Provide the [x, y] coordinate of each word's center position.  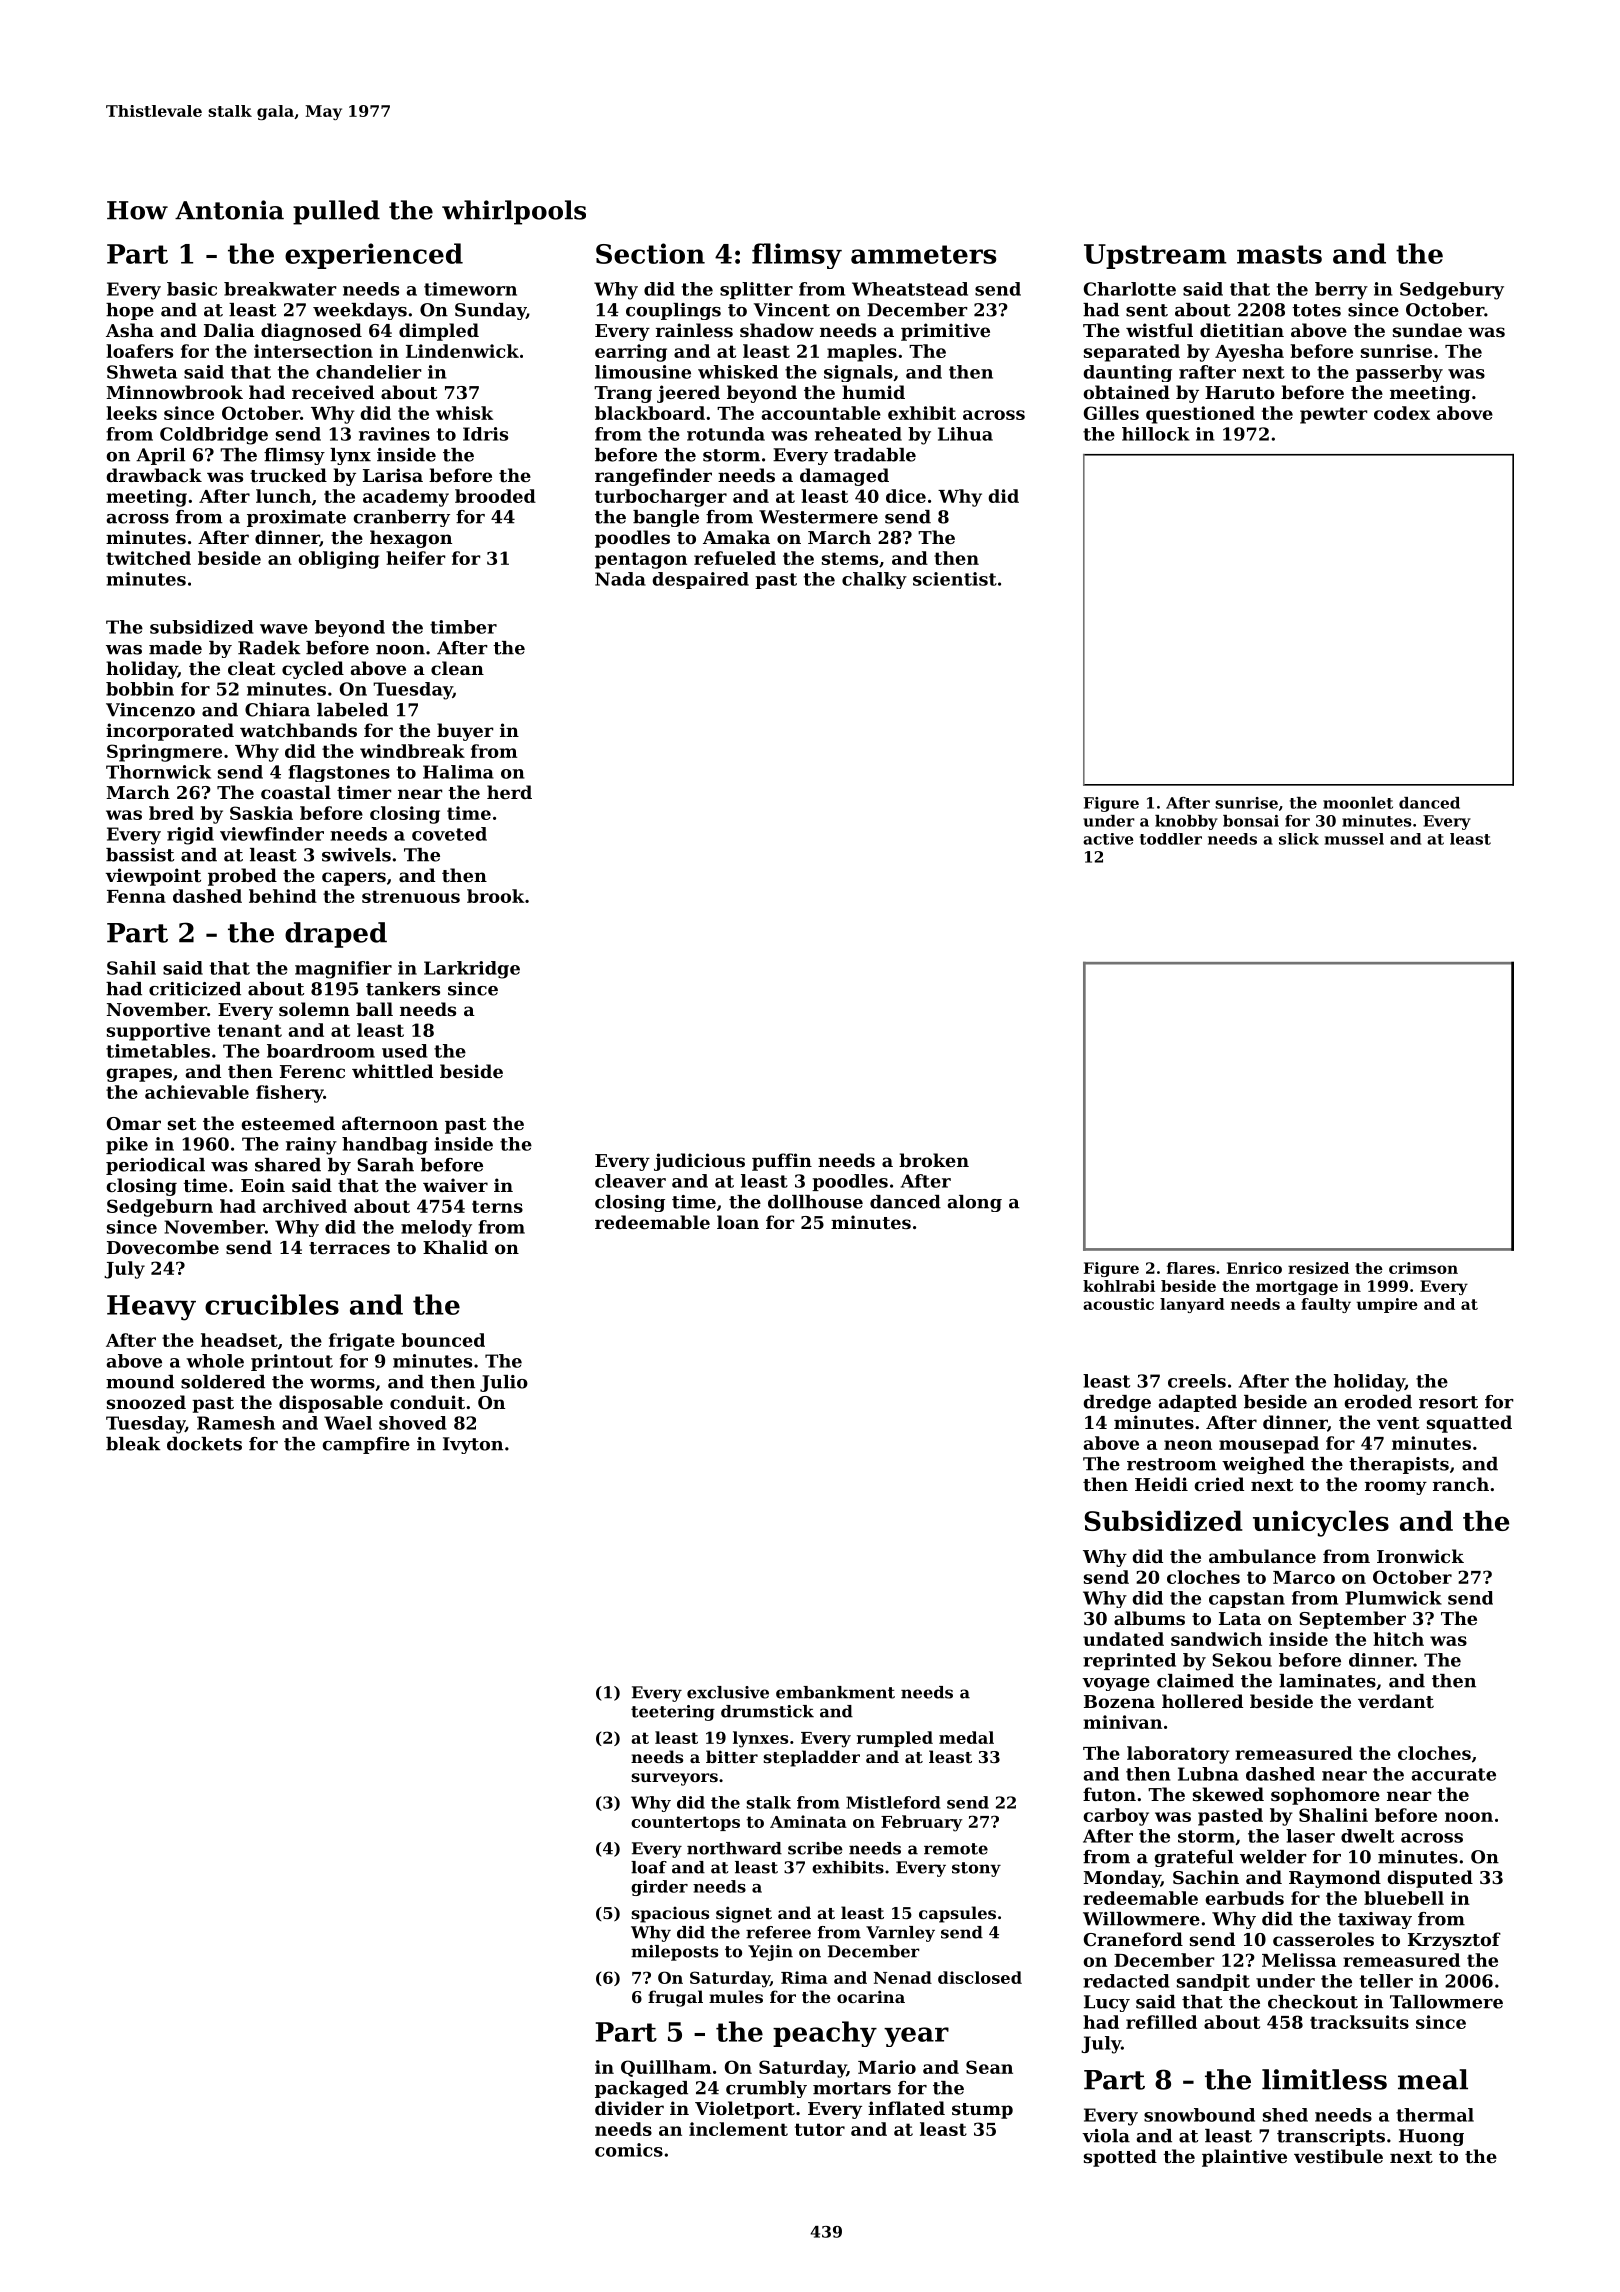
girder [659, 1888]
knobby [1186, 822]
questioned [1200, 415]
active [1108, 839]
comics [629, 2150]
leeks [131, 413]
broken [934, 1160]
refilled [1161, 2022]
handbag [385, 1146]
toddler [1171, 839]
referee [778, 1932]
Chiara [277, 710]
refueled [735, 558]
